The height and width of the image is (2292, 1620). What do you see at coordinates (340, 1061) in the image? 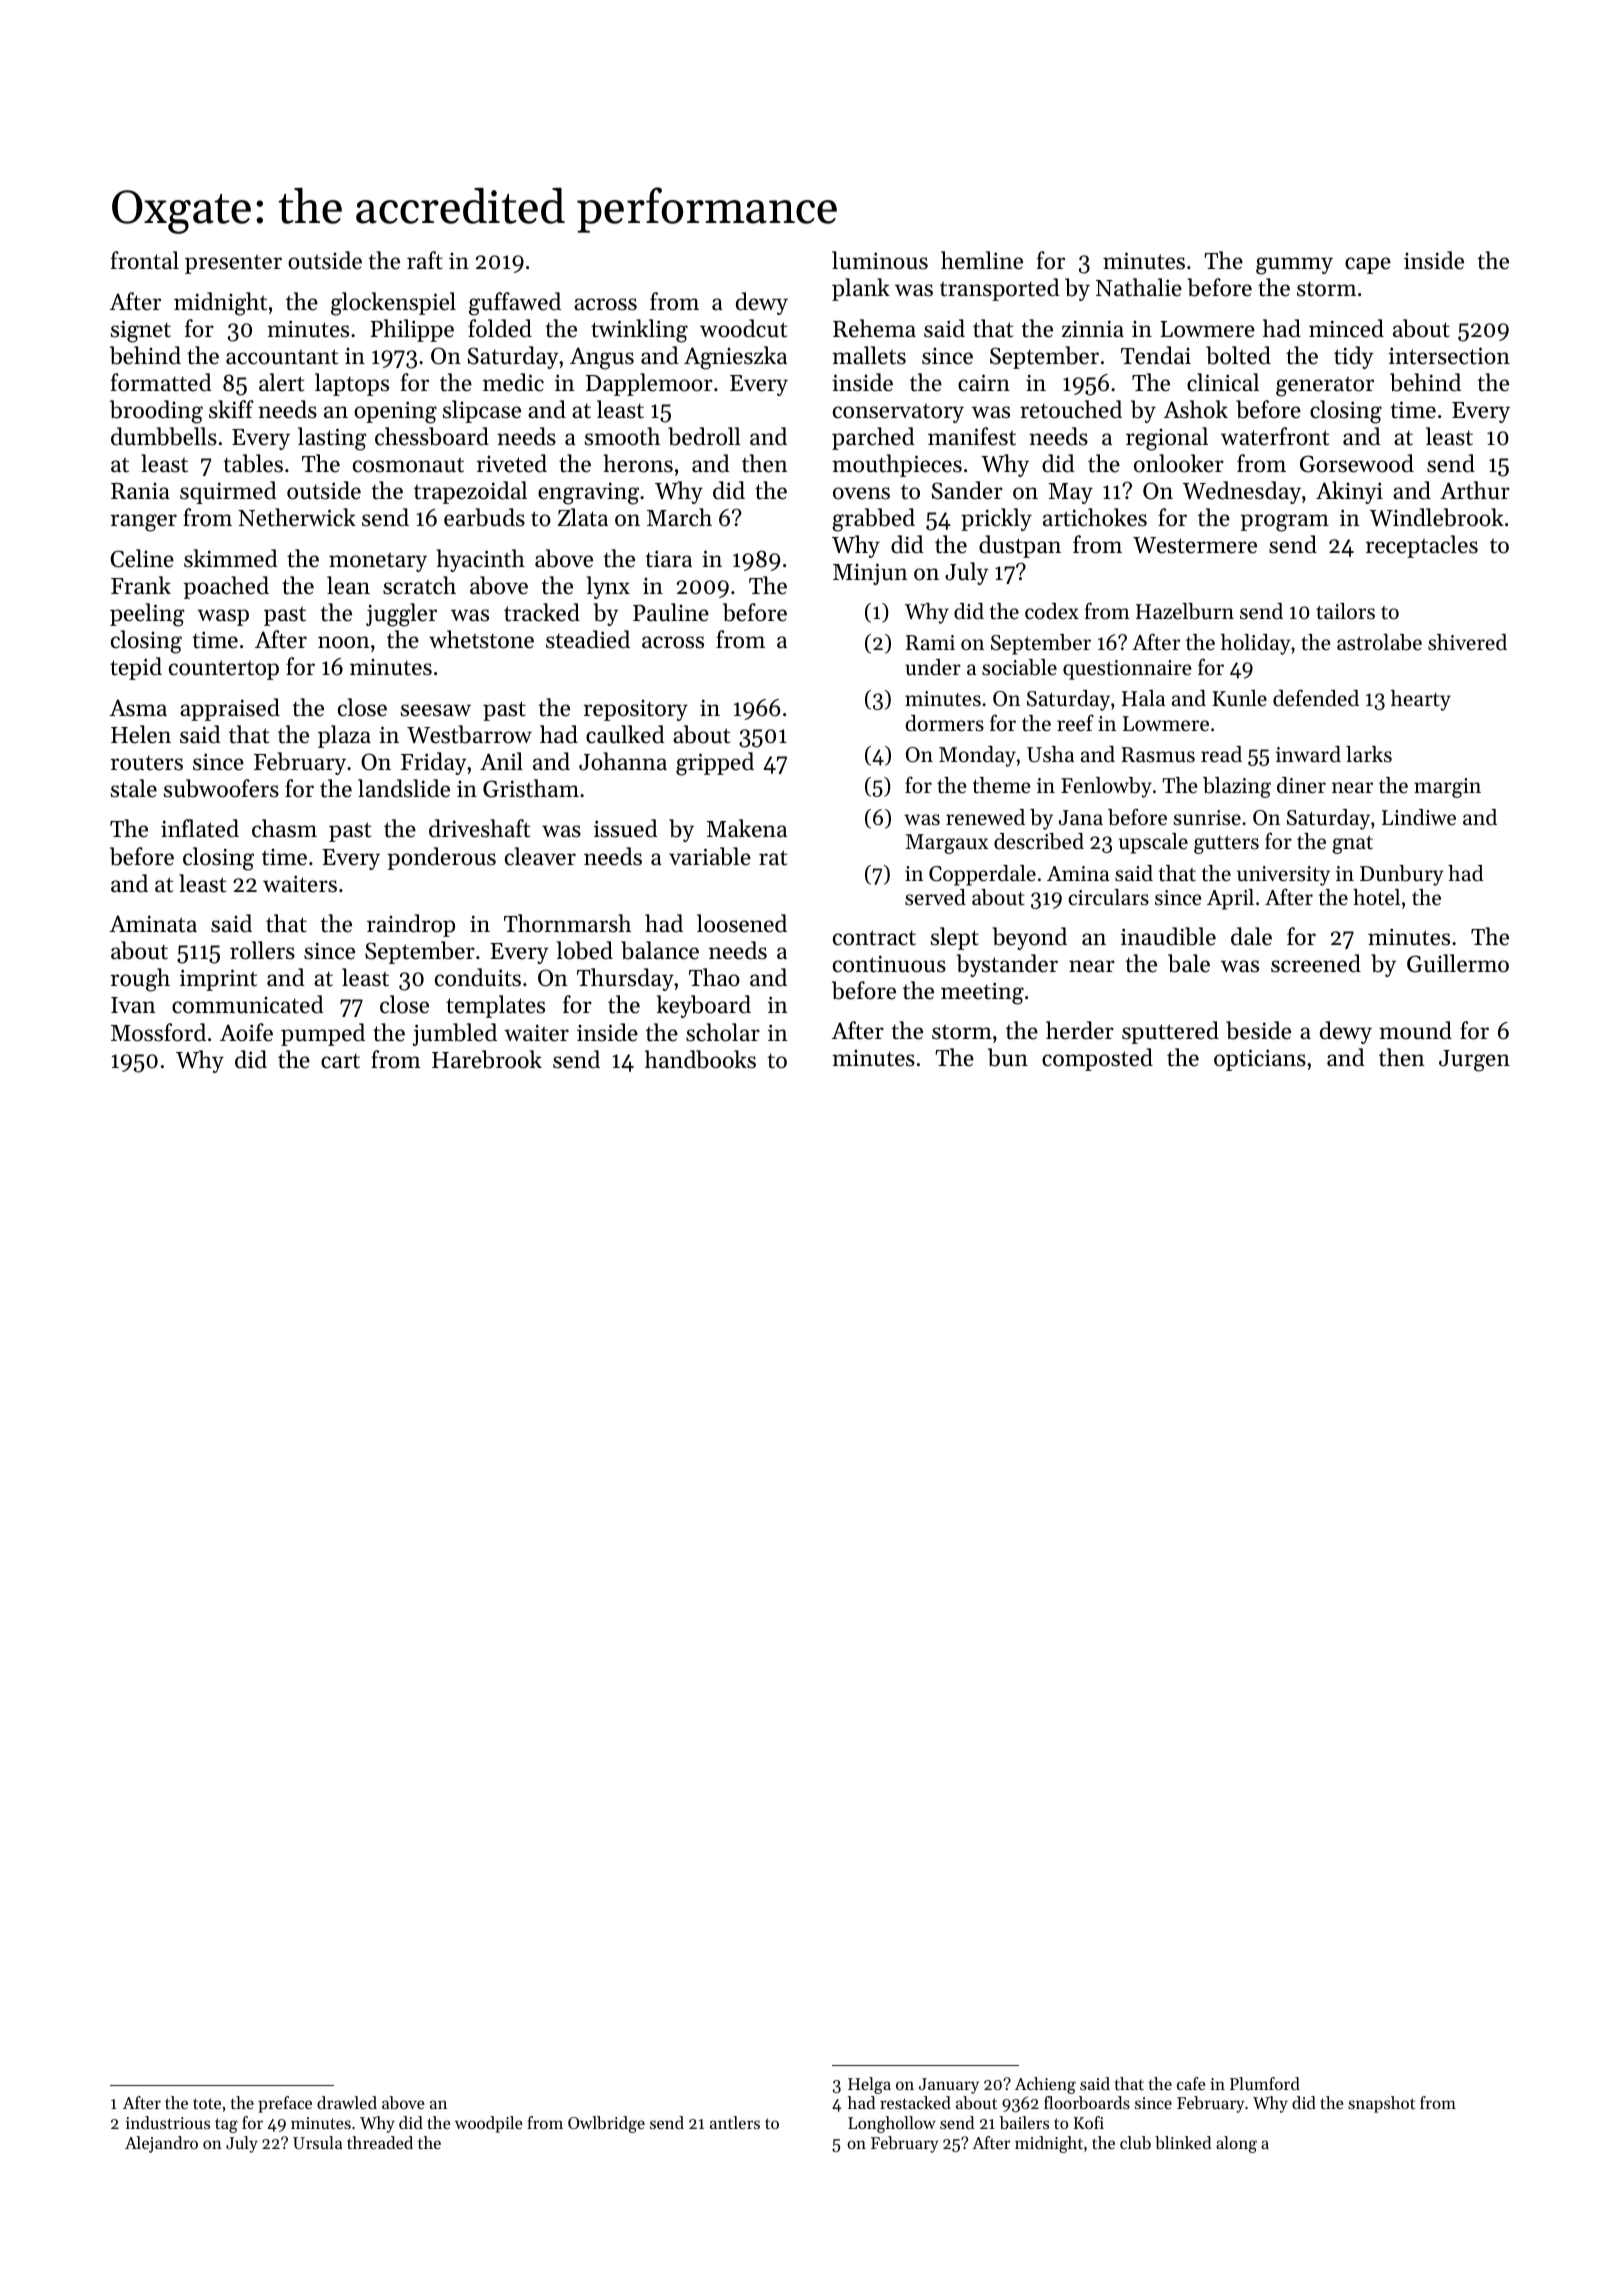
I see `cart` at bounding box center [340, 1061].
